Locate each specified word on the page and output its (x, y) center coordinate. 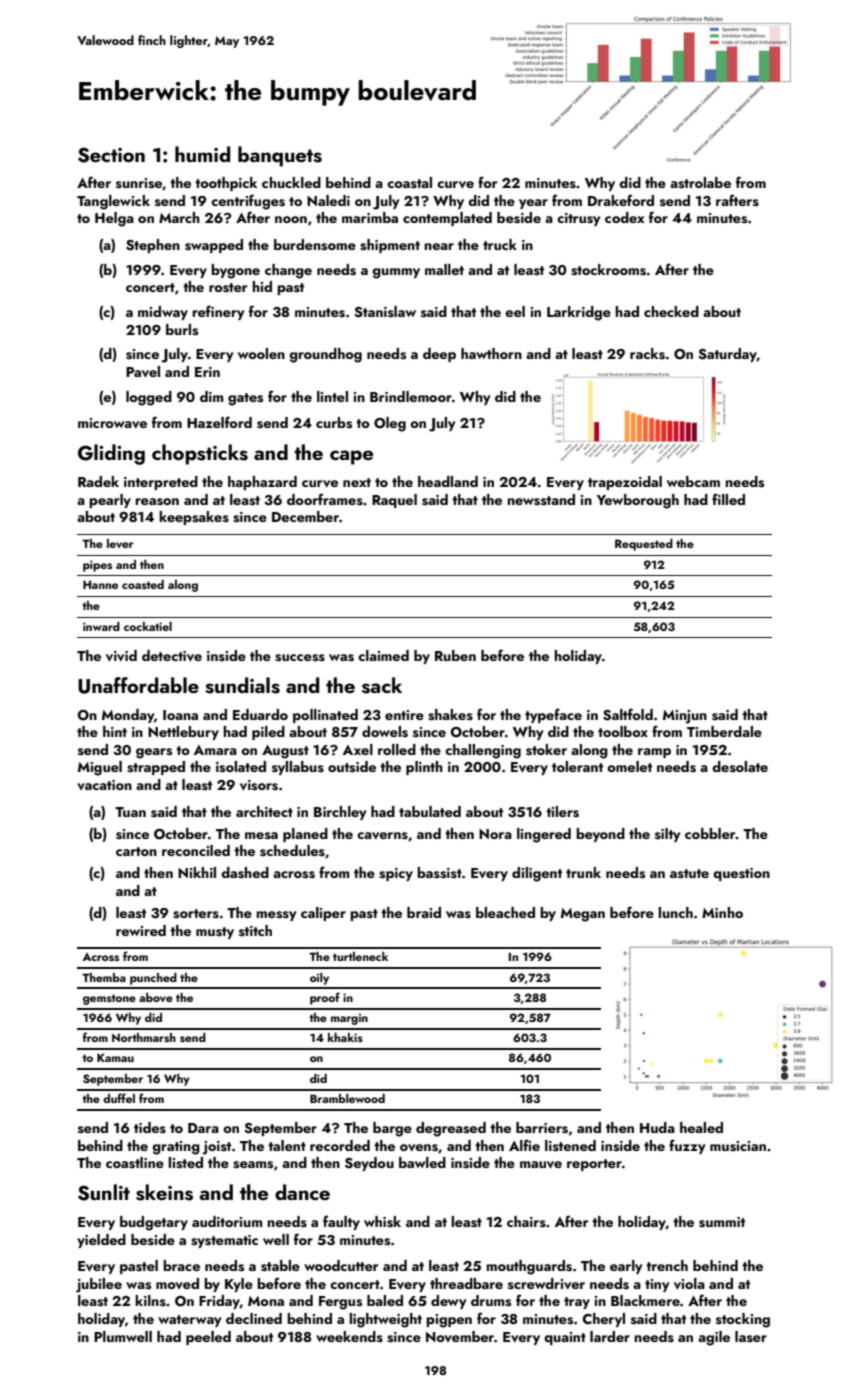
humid (202, 154)
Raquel (394, 501)
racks (647, 354)
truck (500, 244)
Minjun (685, 717)
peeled (208, 1338)
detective (172, 656)
